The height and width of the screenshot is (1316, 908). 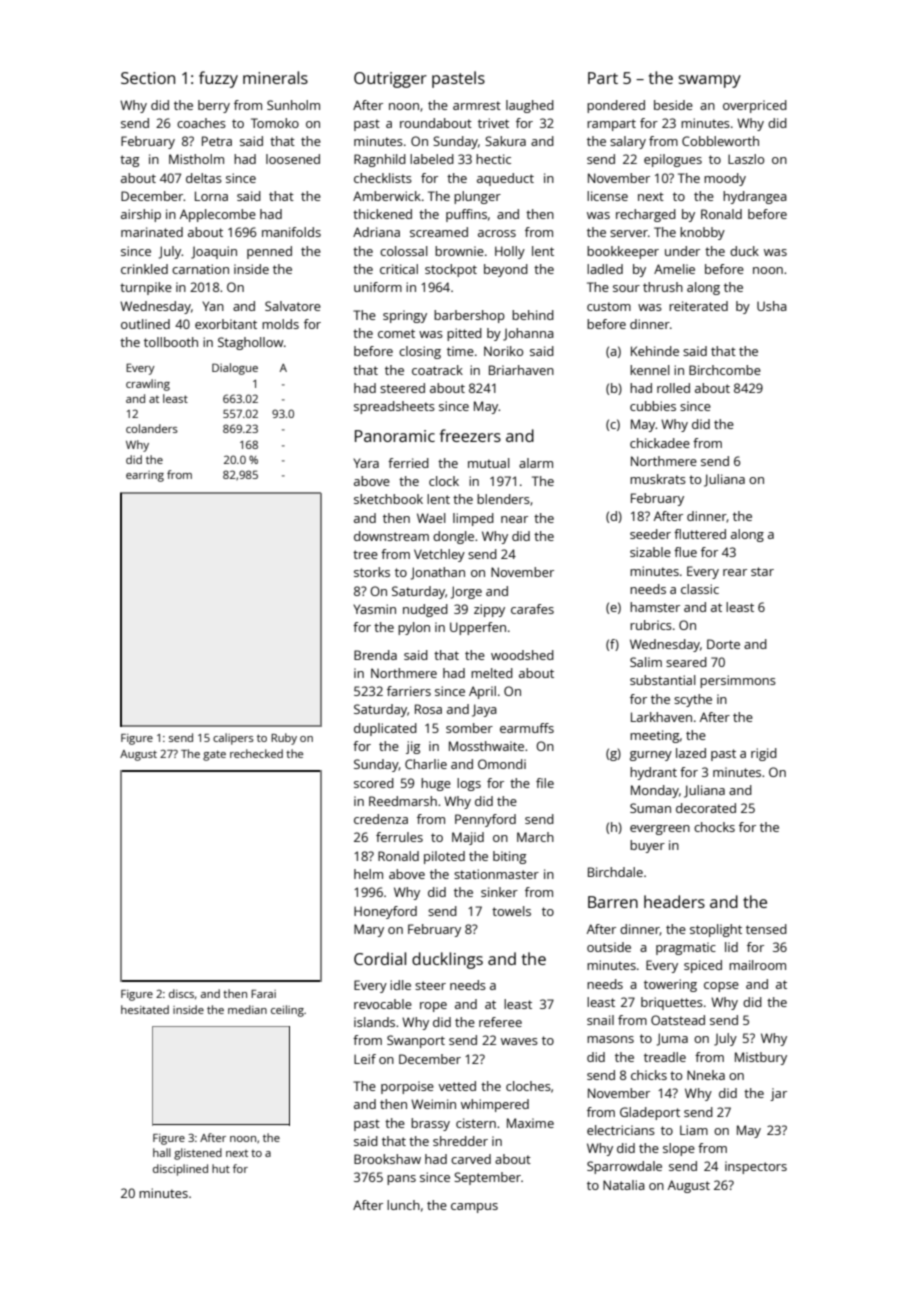 I want to click on Outrigger, so click(x=390, y=80).
